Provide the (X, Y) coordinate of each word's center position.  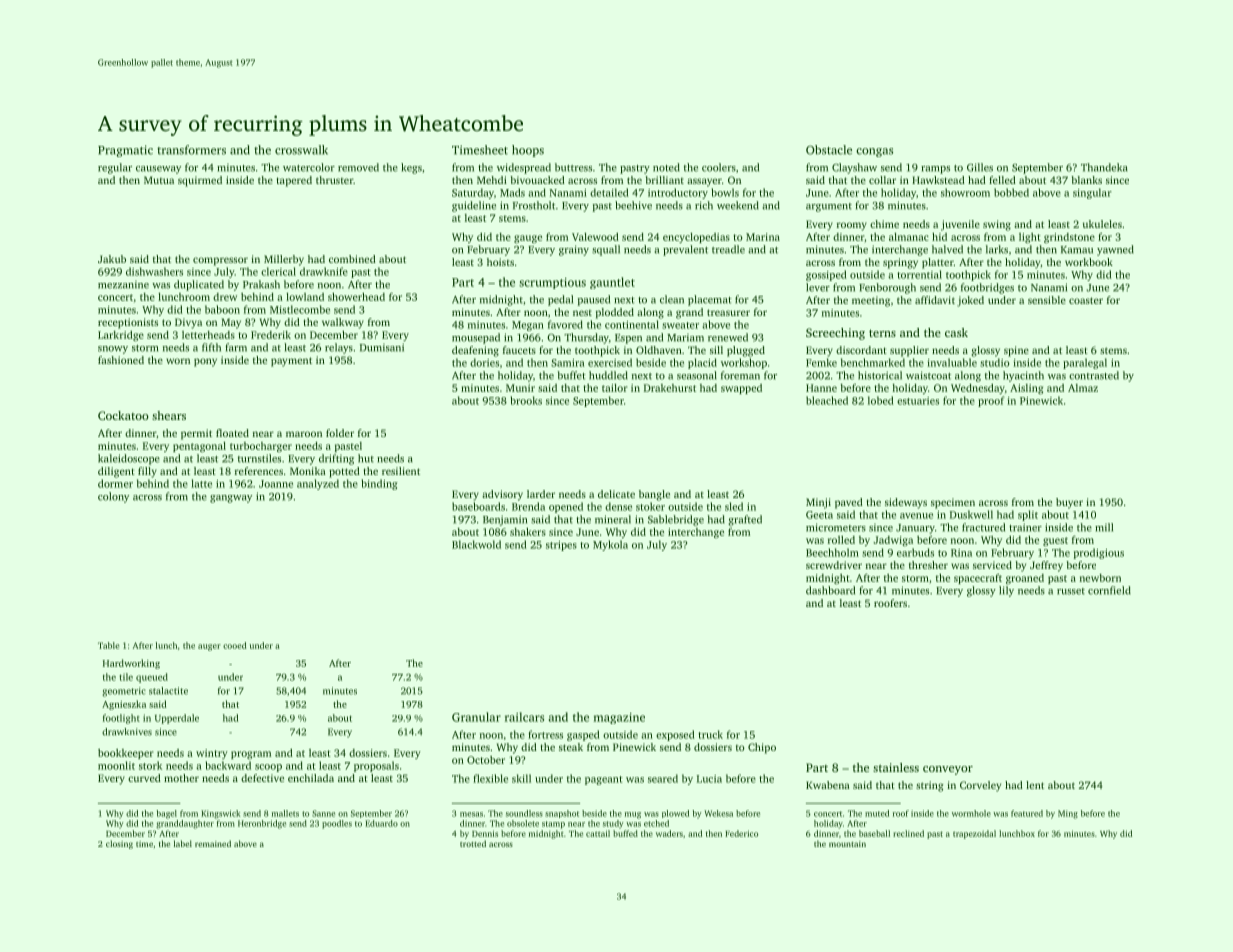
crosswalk (301, 150)
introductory (678, 193)
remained (213, 843)
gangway (231, 499)
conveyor (948, 770)
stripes (561, 546)
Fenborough (887, 288)
